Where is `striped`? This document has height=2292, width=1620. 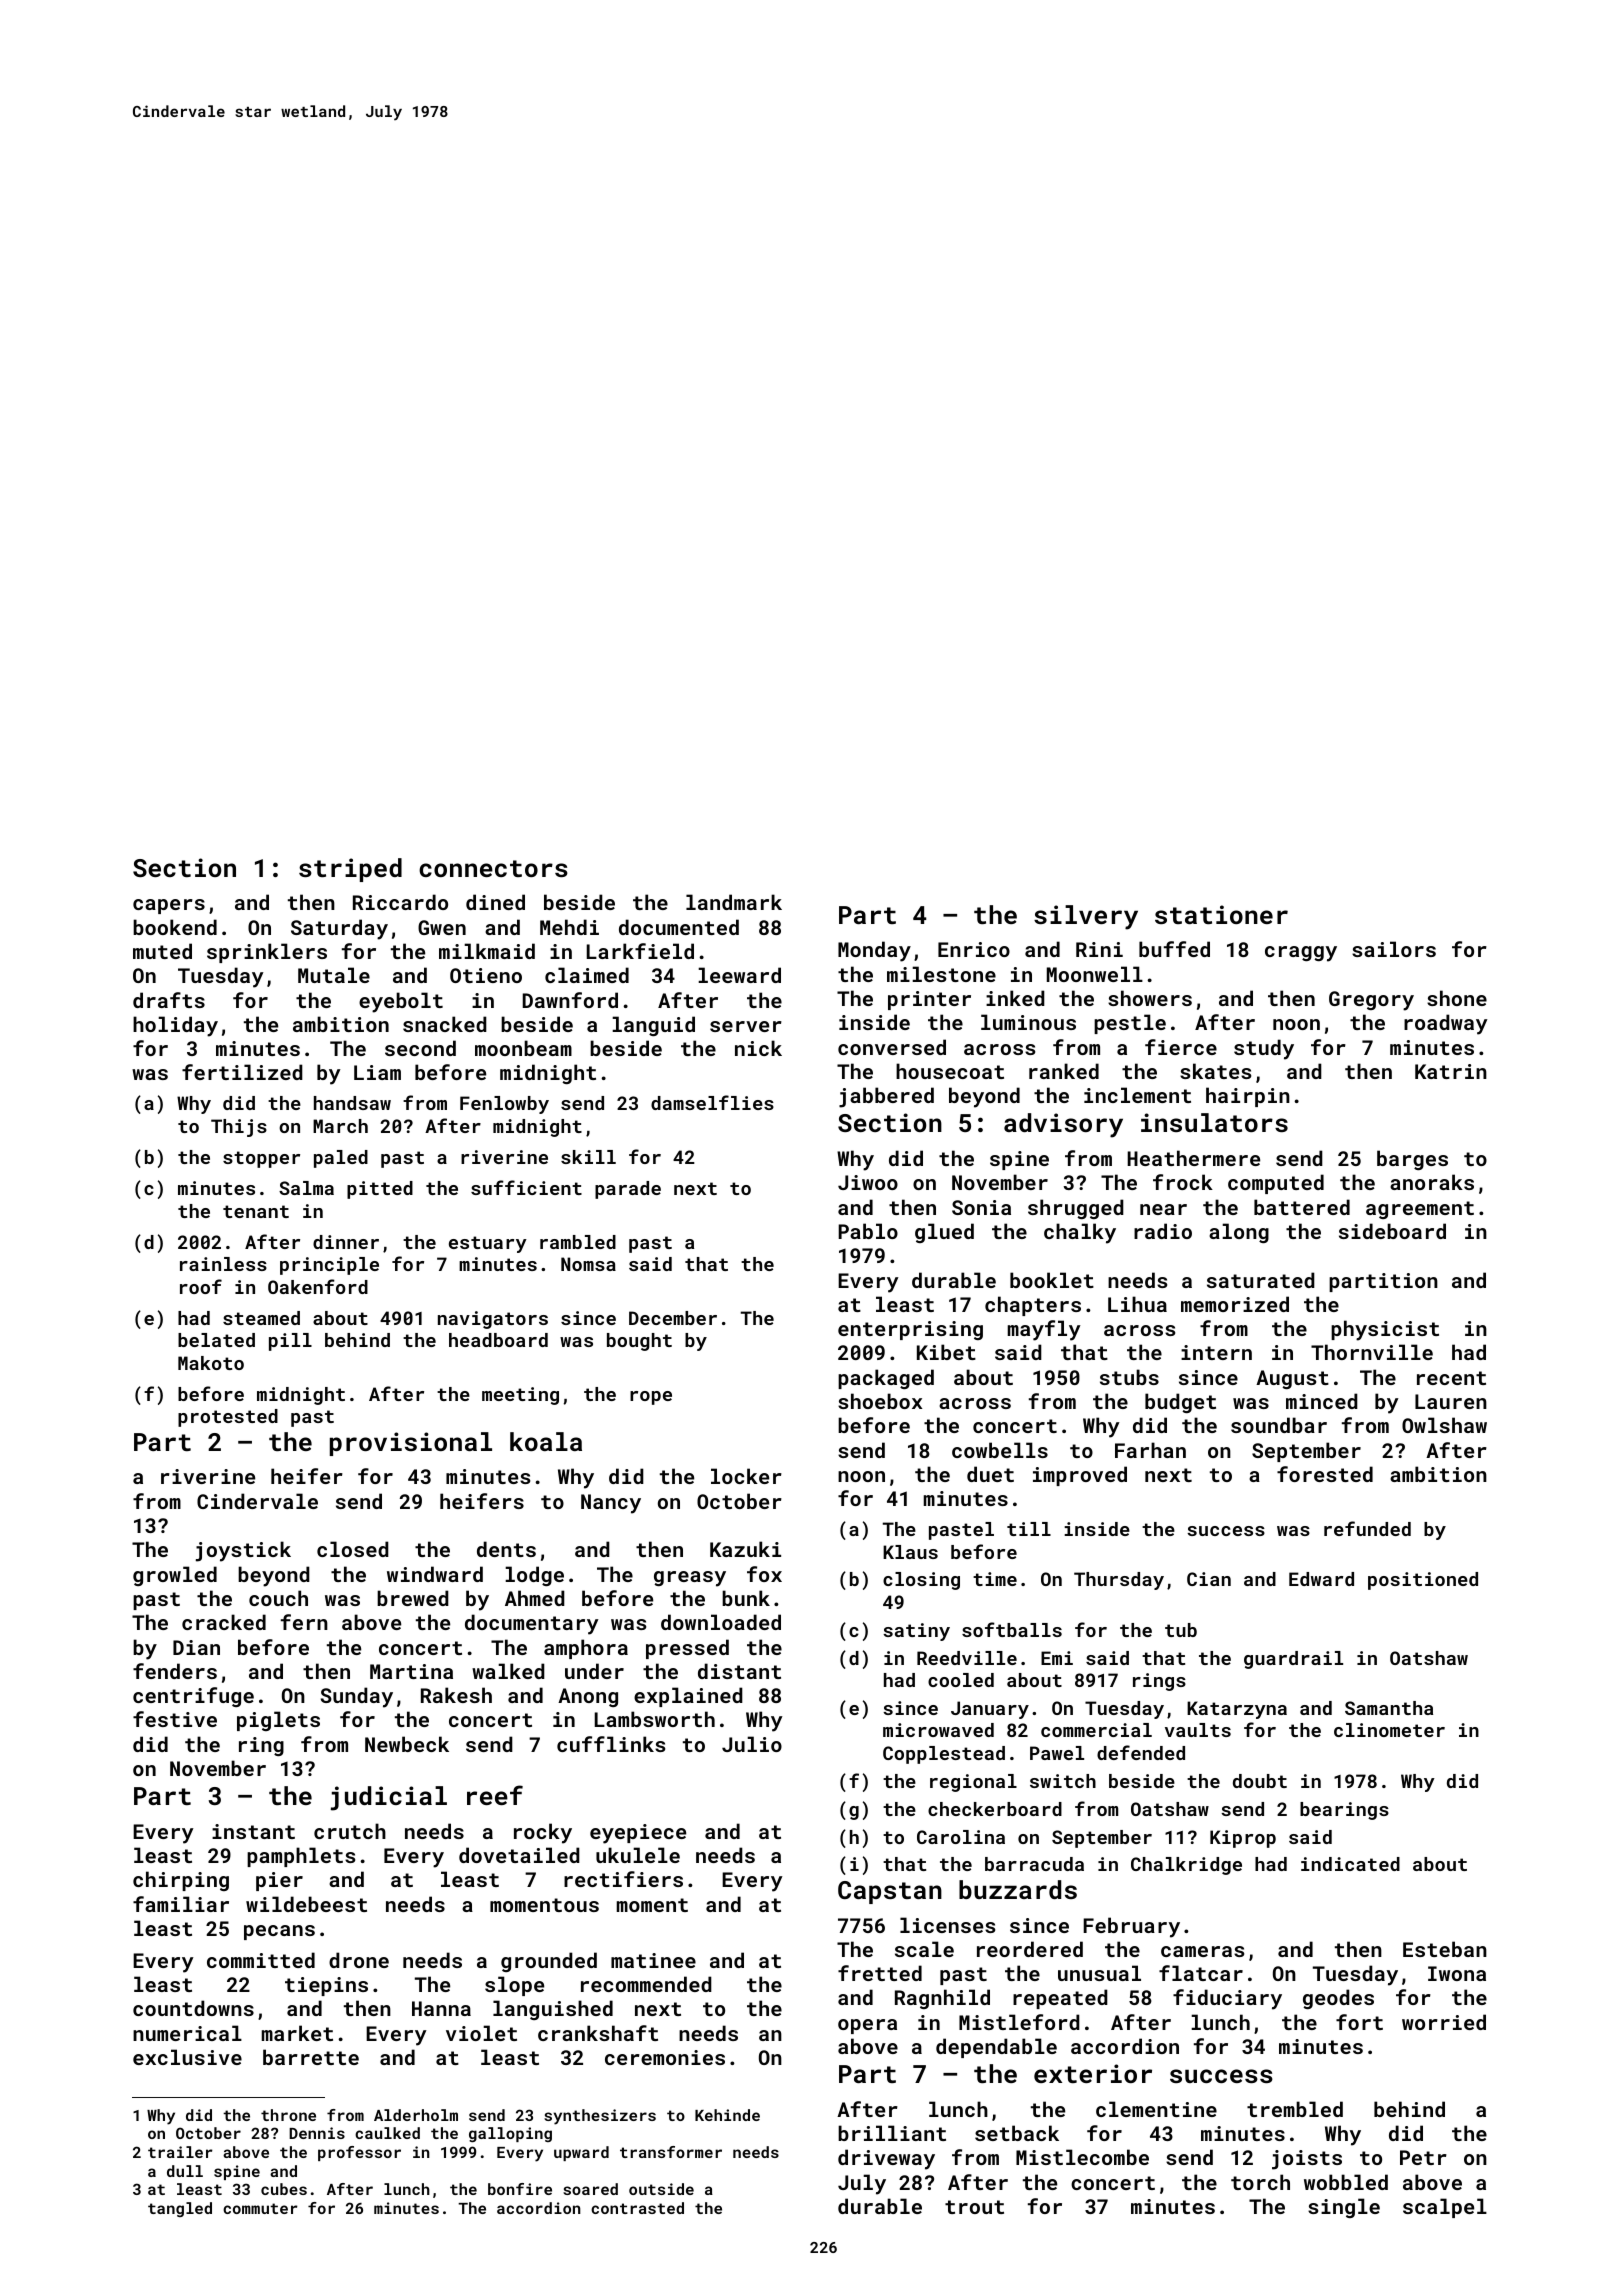 striped is located at coordinates (350, 870).
